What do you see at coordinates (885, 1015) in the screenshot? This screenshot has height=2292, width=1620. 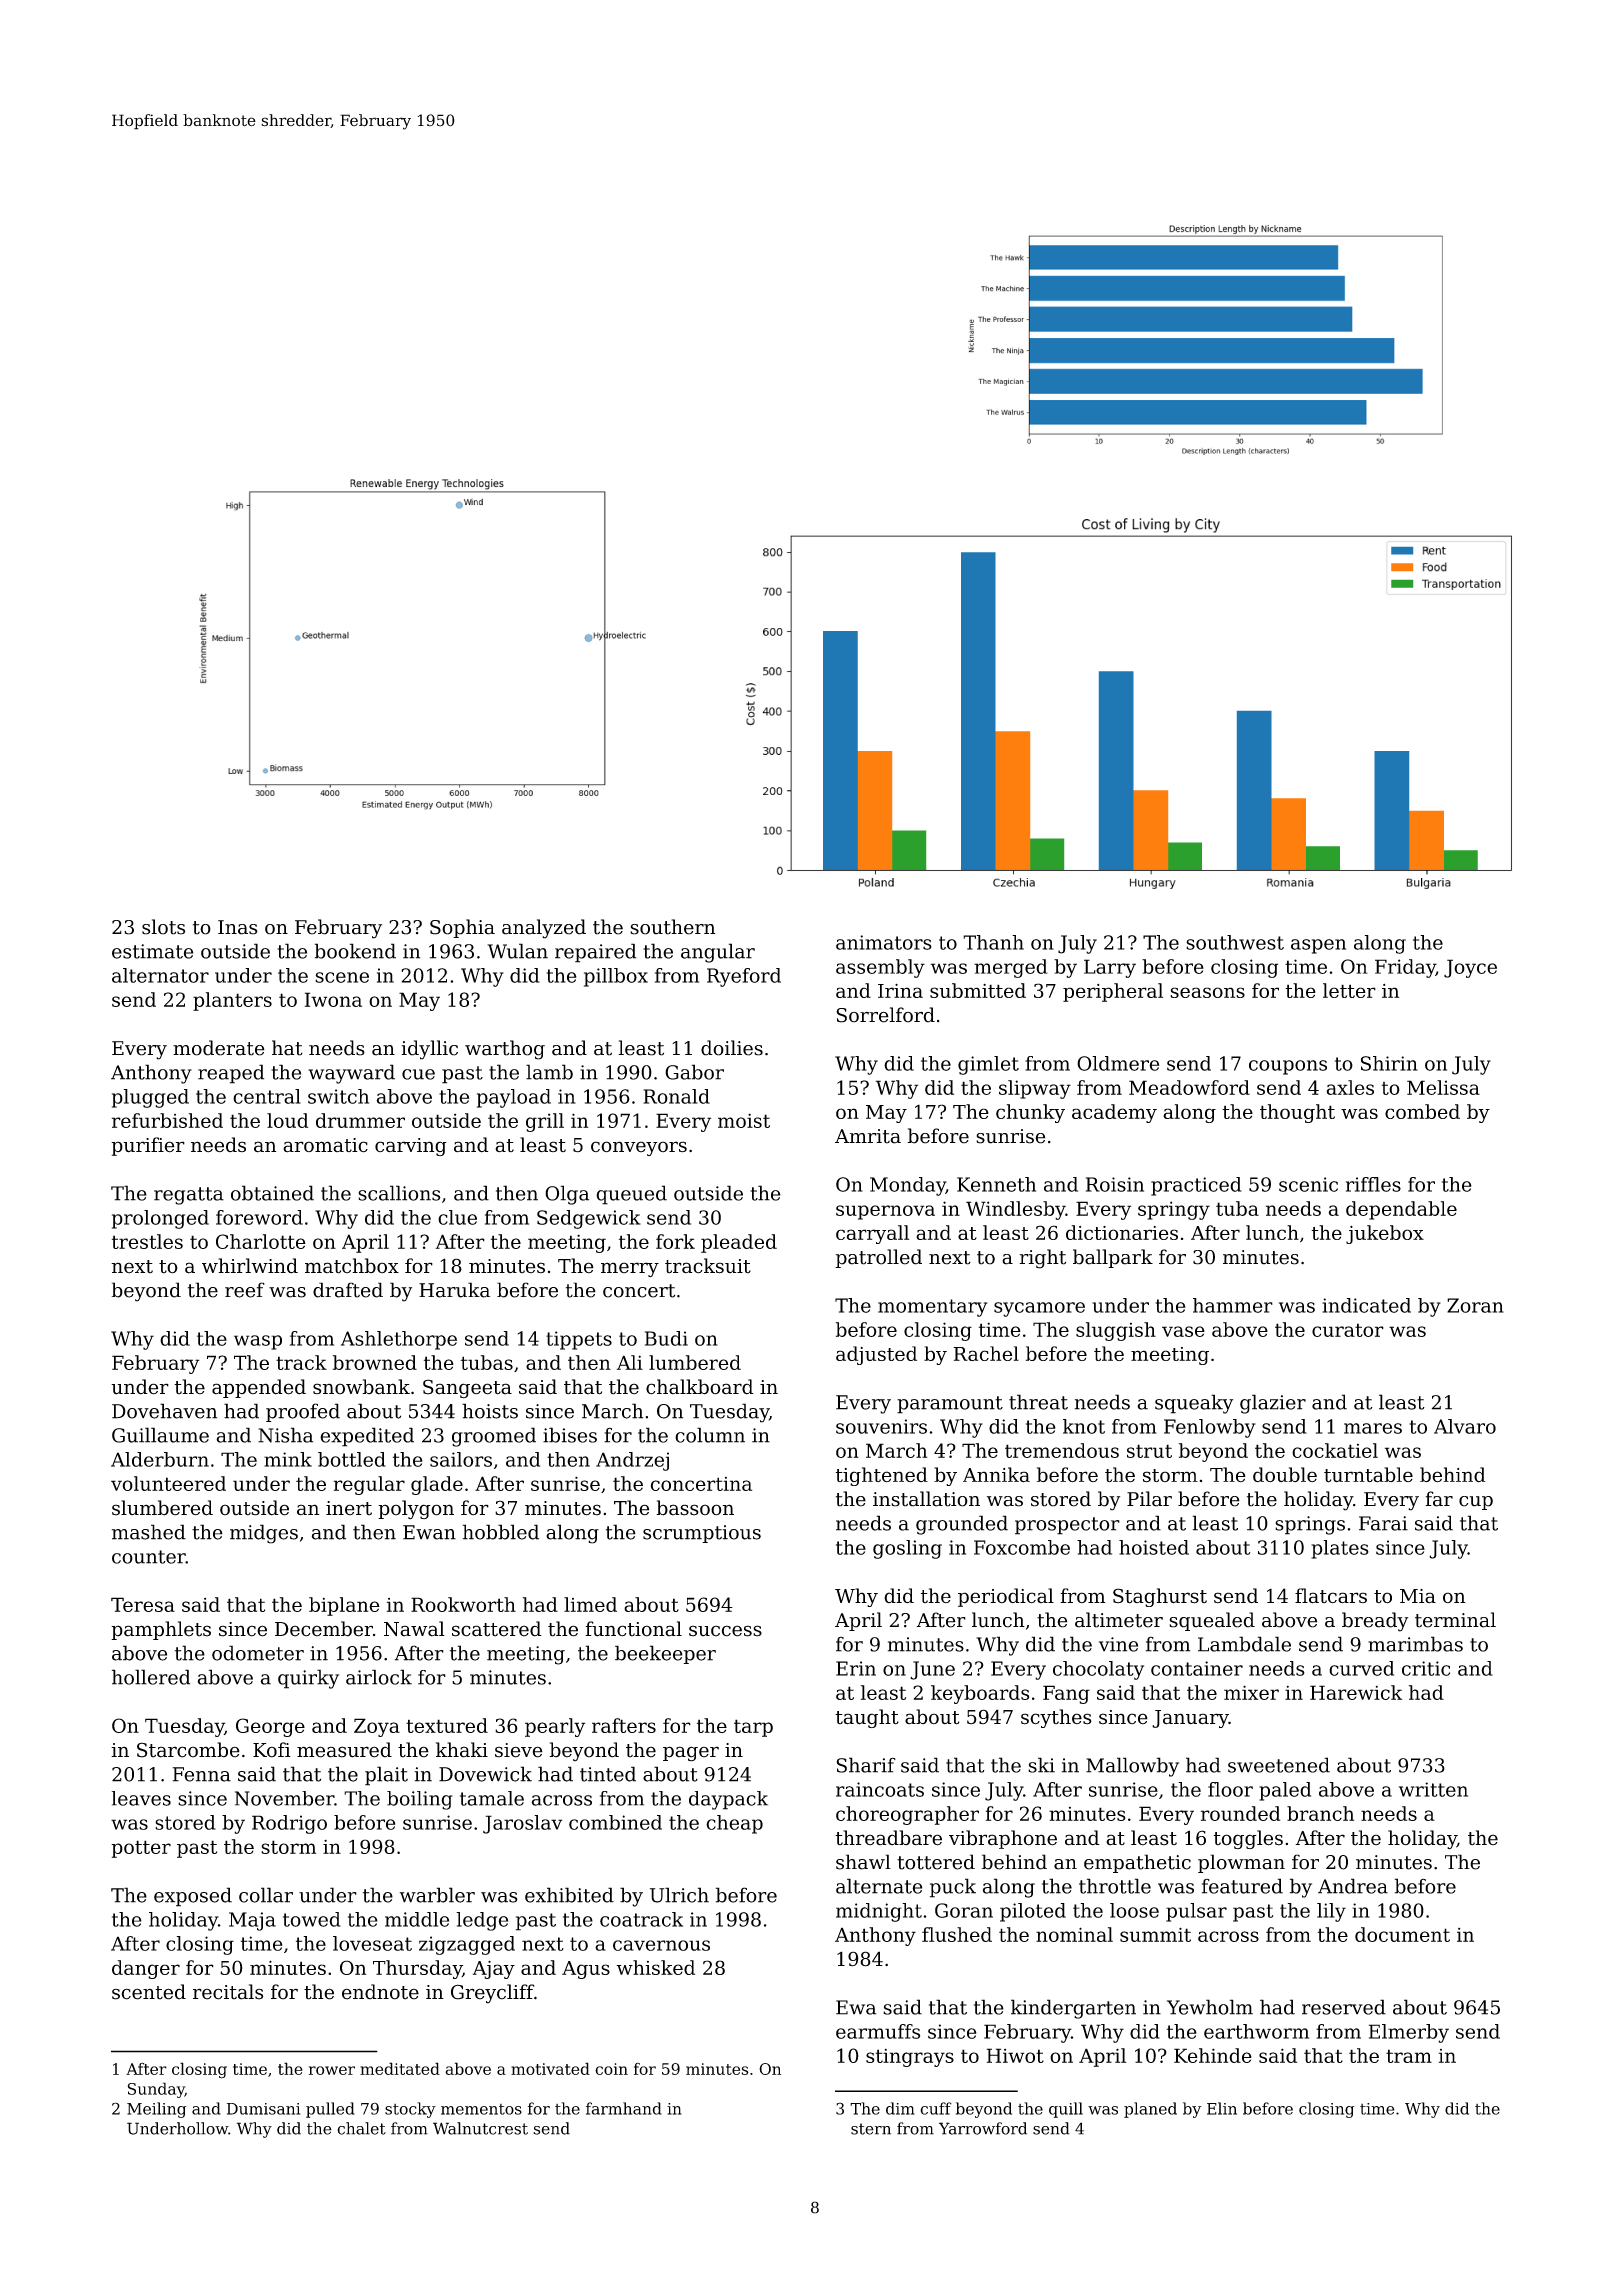 I see `Sorrelford` at bounding box center [885, 1015].
